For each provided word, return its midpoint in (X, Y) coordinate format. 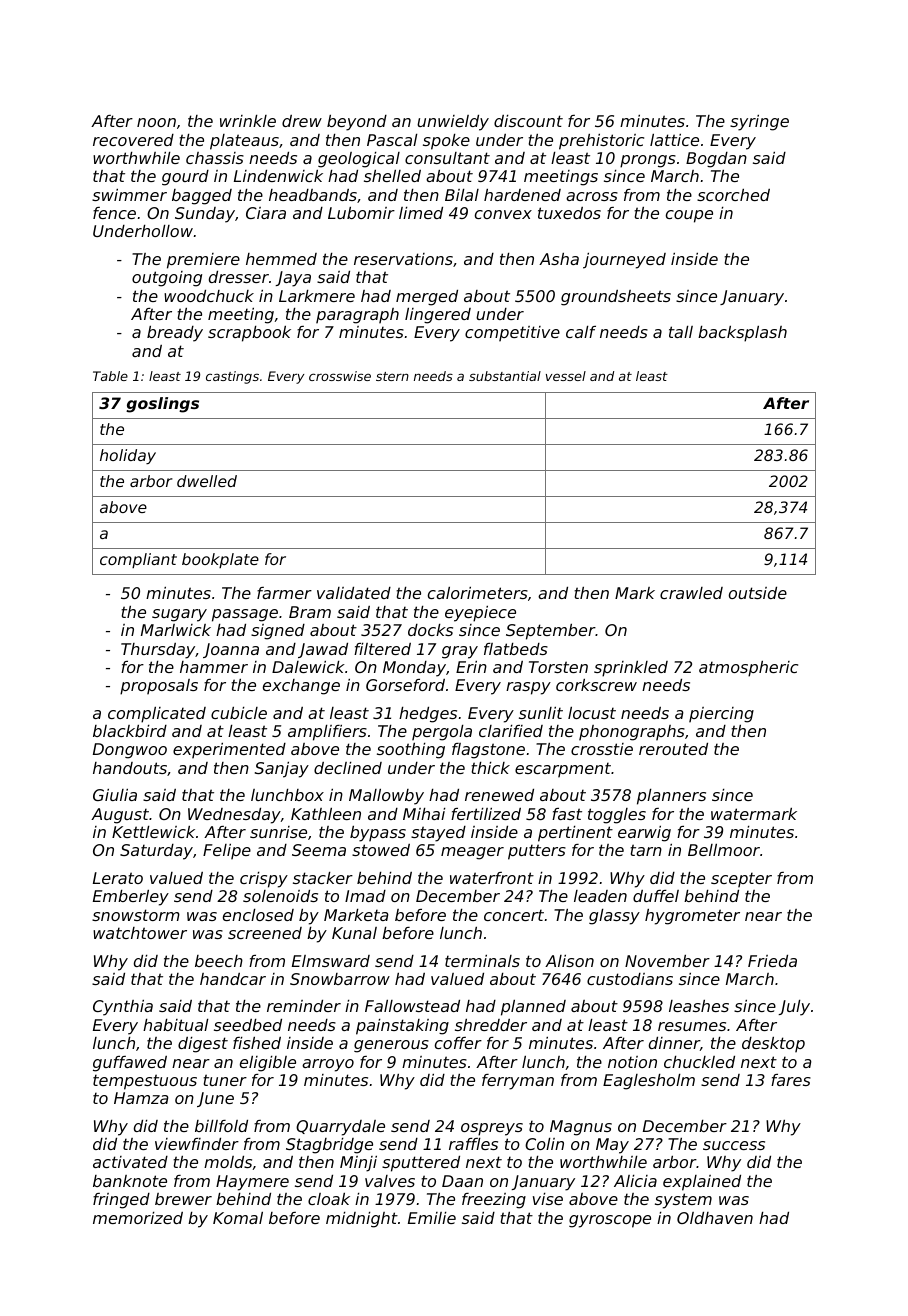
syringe (759, 123)
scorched (733, 195)
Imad (365, 896)
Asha (559, 259)
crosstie (602, 749)
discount (528, 121)
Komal (238, 1218)
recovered (133, 140)
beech (219, 961)
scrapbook (249, 334)
